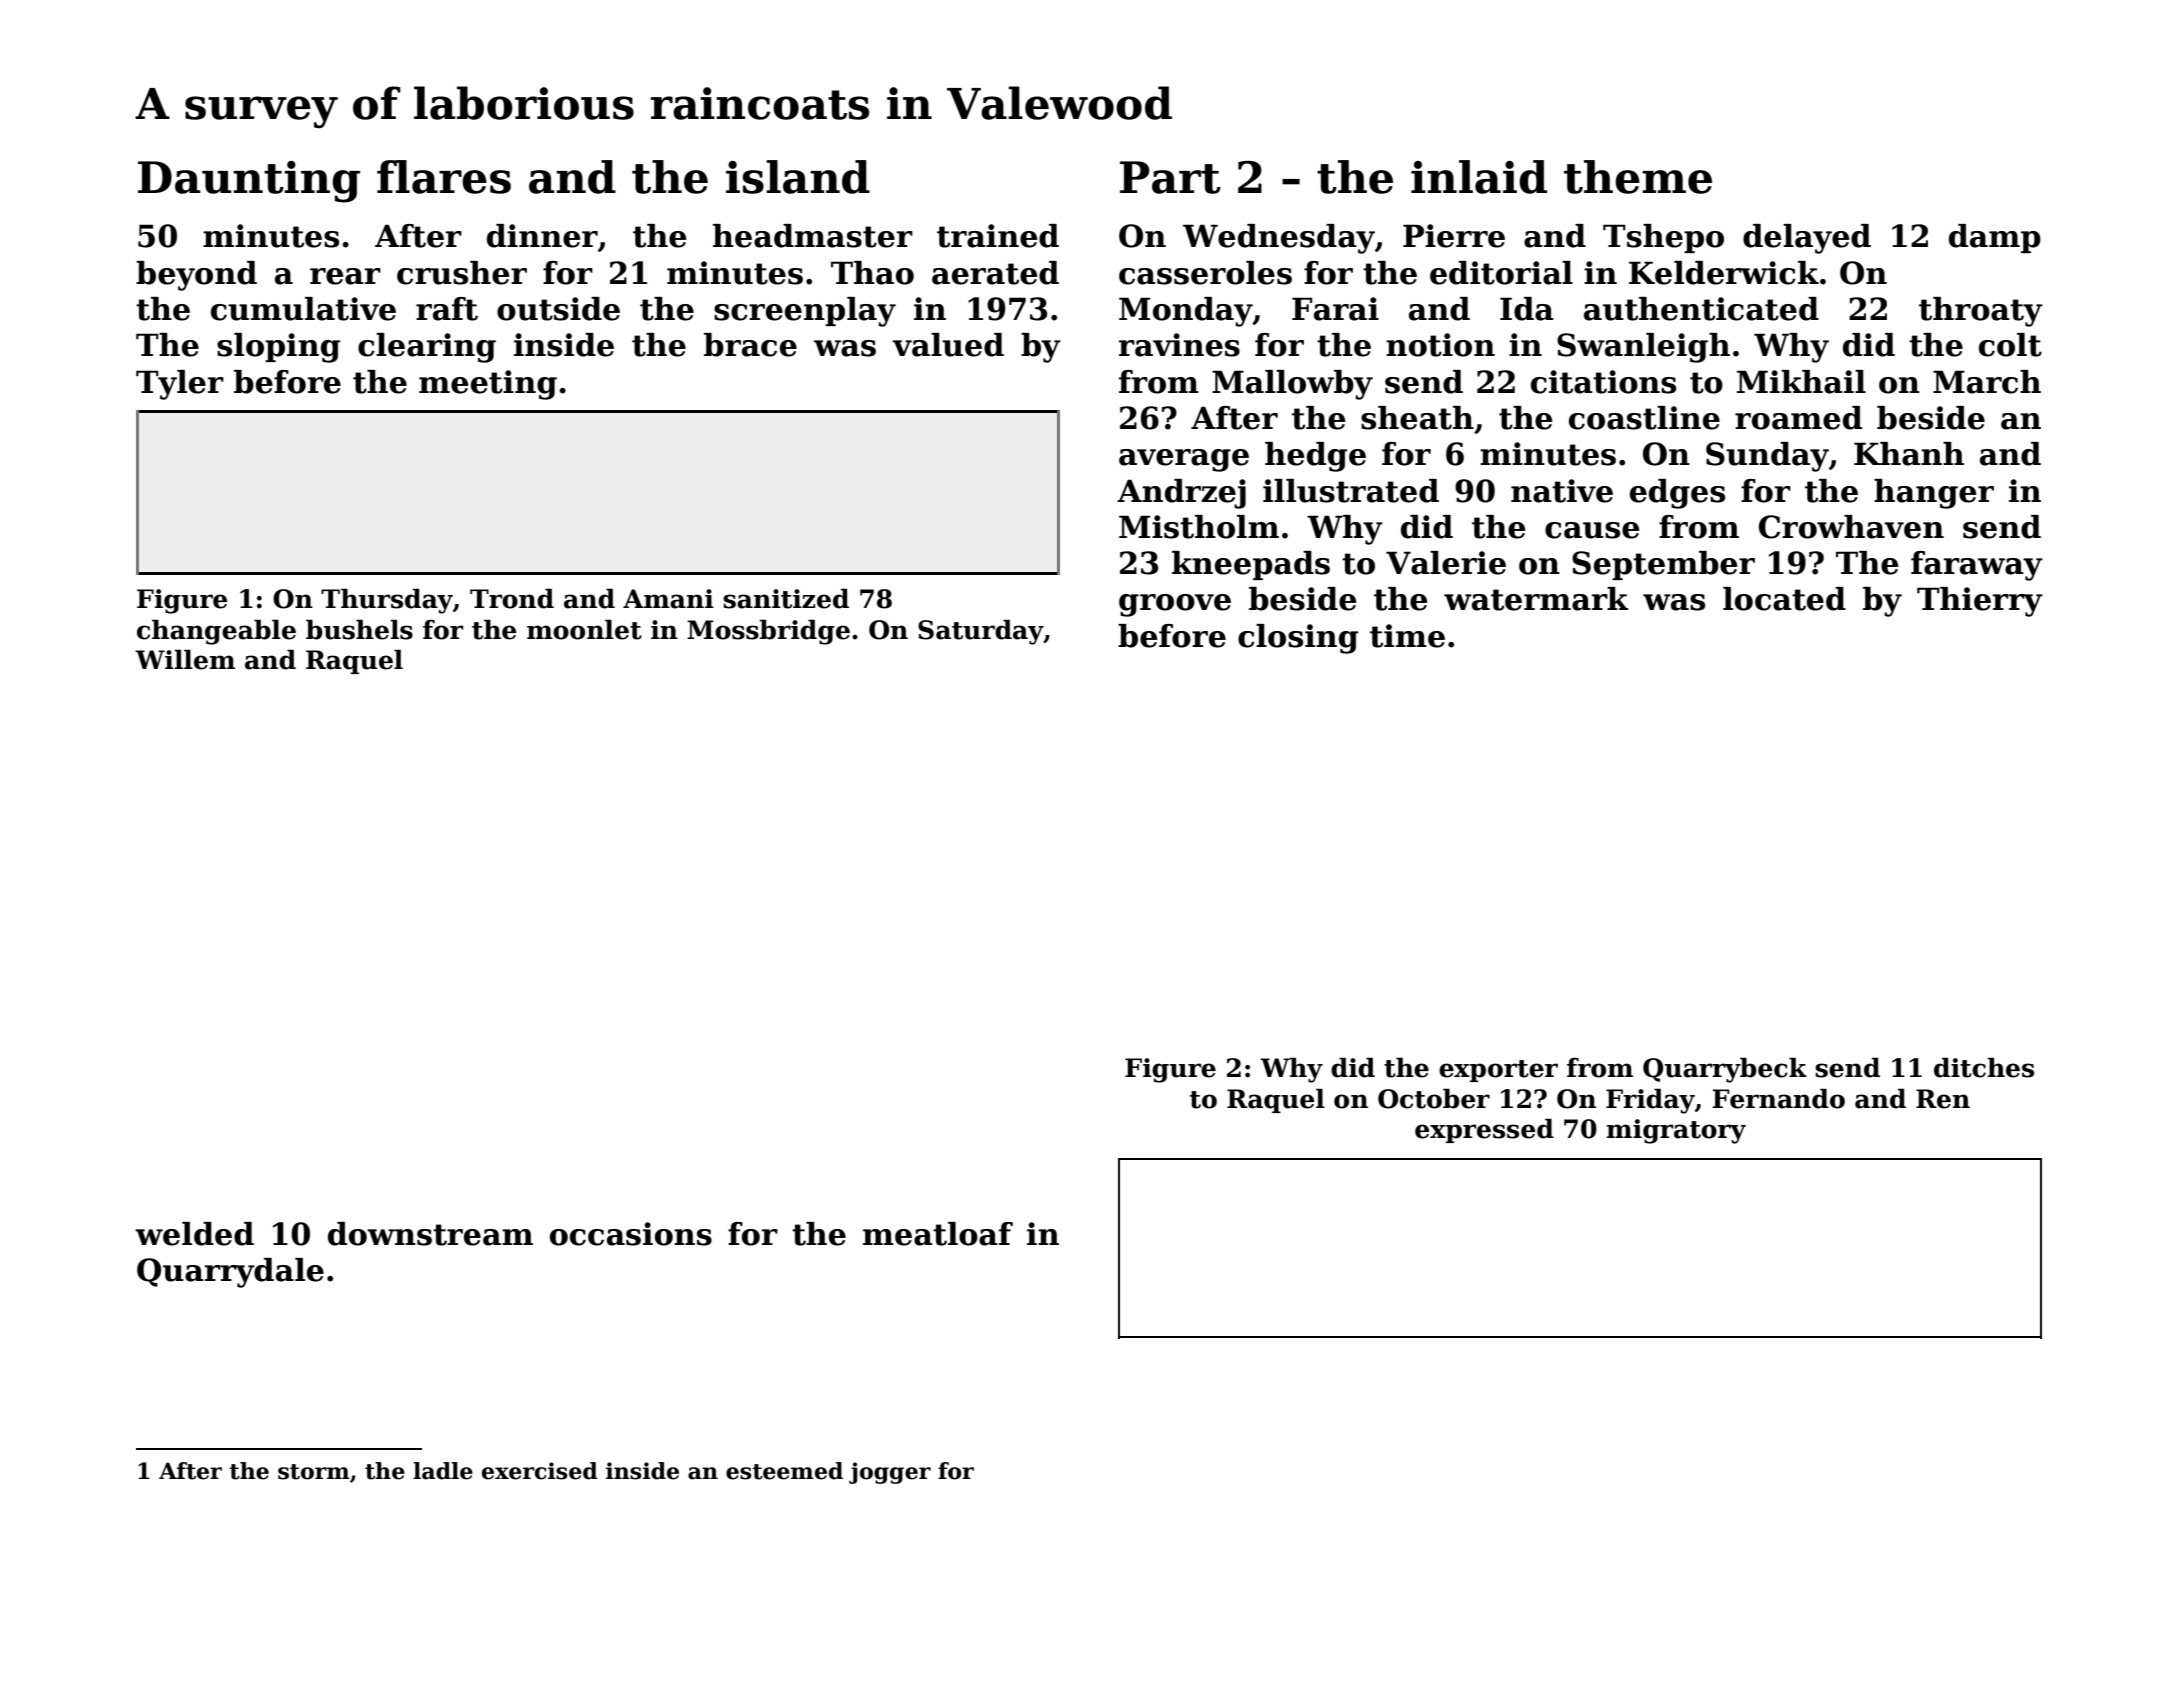  Describe the element at coordinates (786, 598) in the screenshot. I see `sanitized` at that location.
